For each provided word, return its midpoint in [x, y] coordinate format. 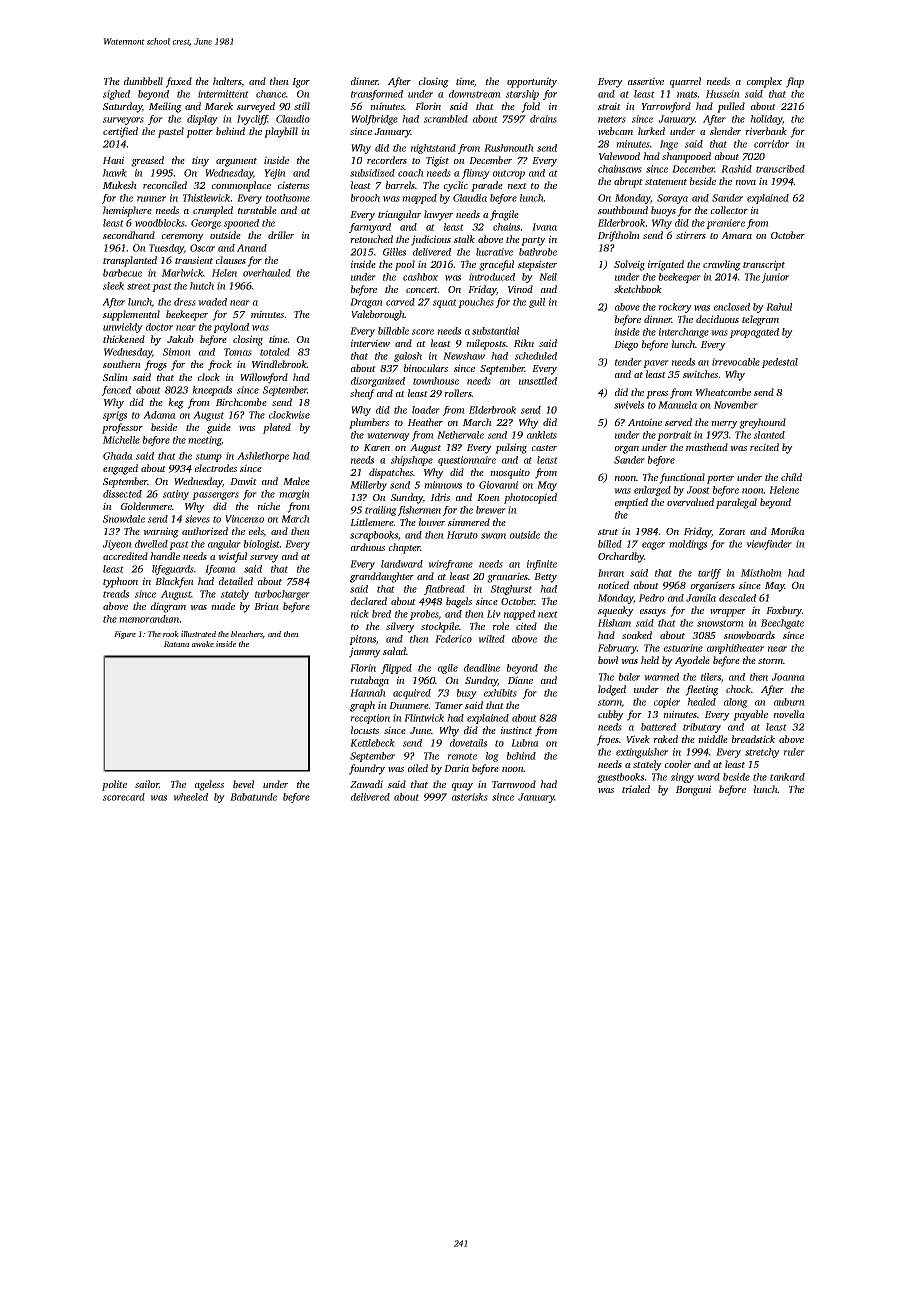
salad [395, 651]
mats [687, 94]
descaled [737, 598]
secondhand [129, 235]
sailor [147, 784]
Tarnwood [514, 784]
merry [724, 425]
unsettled [538, 381]
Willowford [264, 378]
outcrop [509, 174]
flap [795, 82]
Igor [301, 83]
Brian [266, 606]
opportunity [532, 82]
